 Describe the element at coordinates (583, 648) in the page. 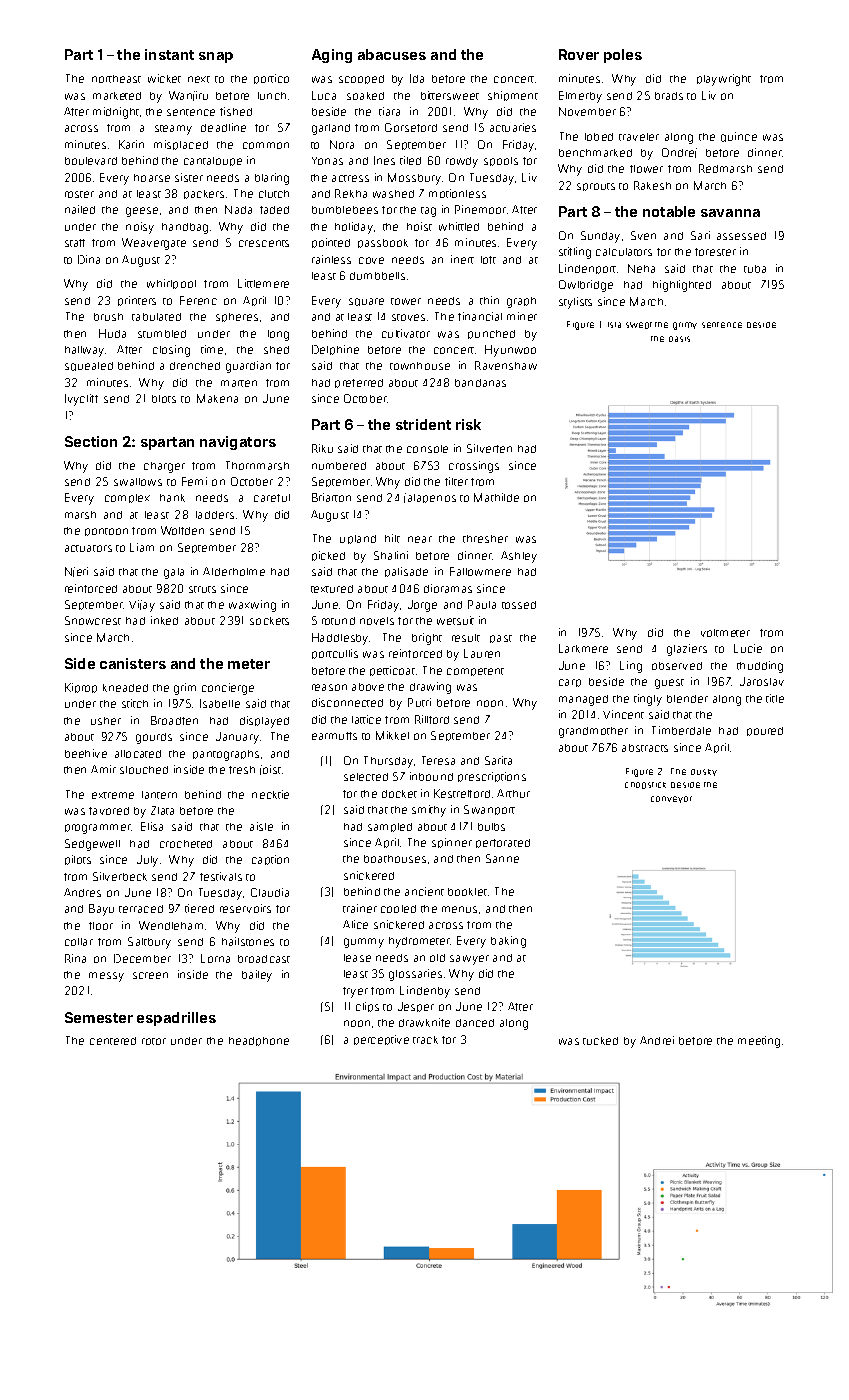

I see `Larkmere` at that location.
